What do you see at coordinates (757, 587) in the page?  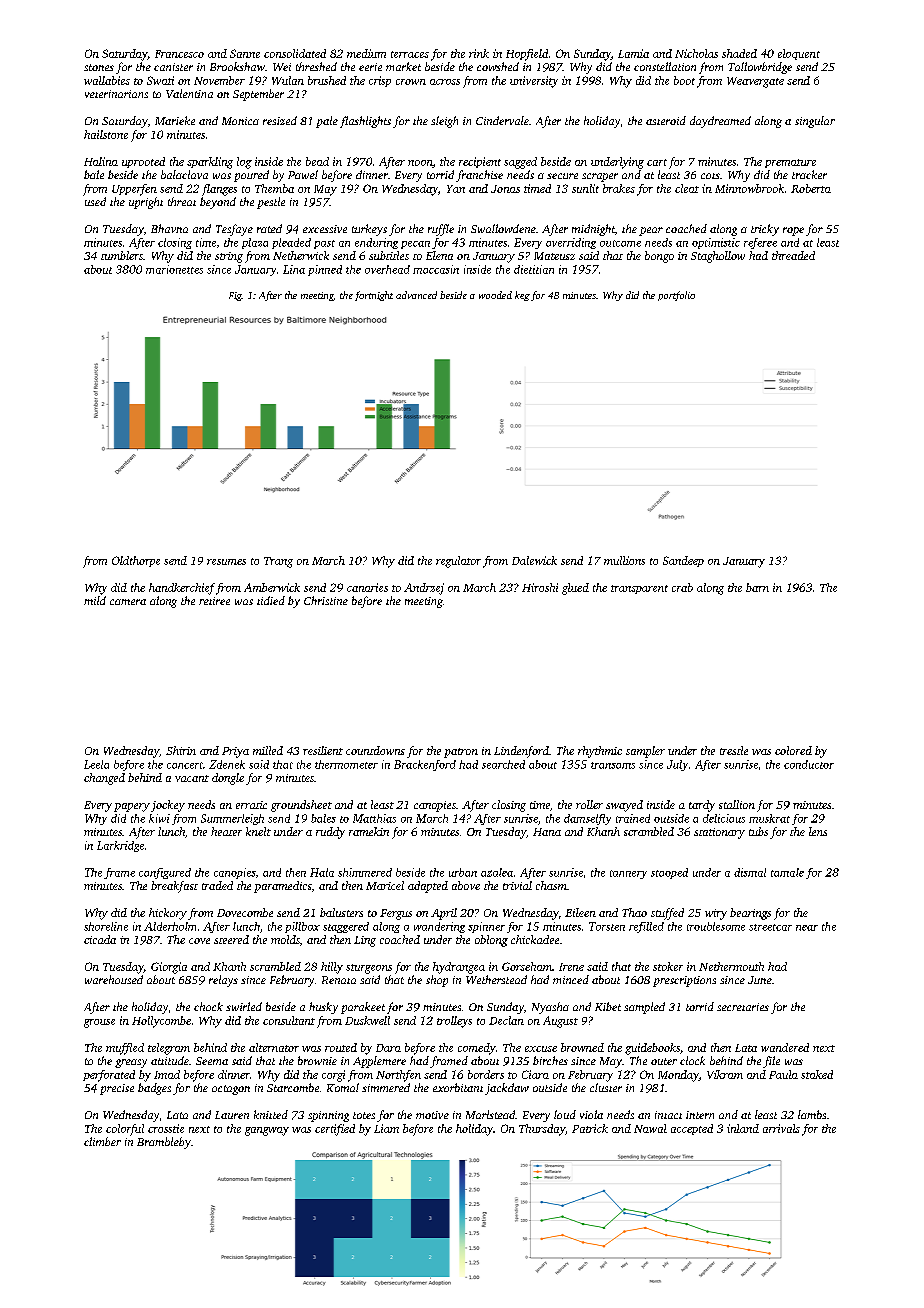 I see `barn` at bounding box center [757, 587].
